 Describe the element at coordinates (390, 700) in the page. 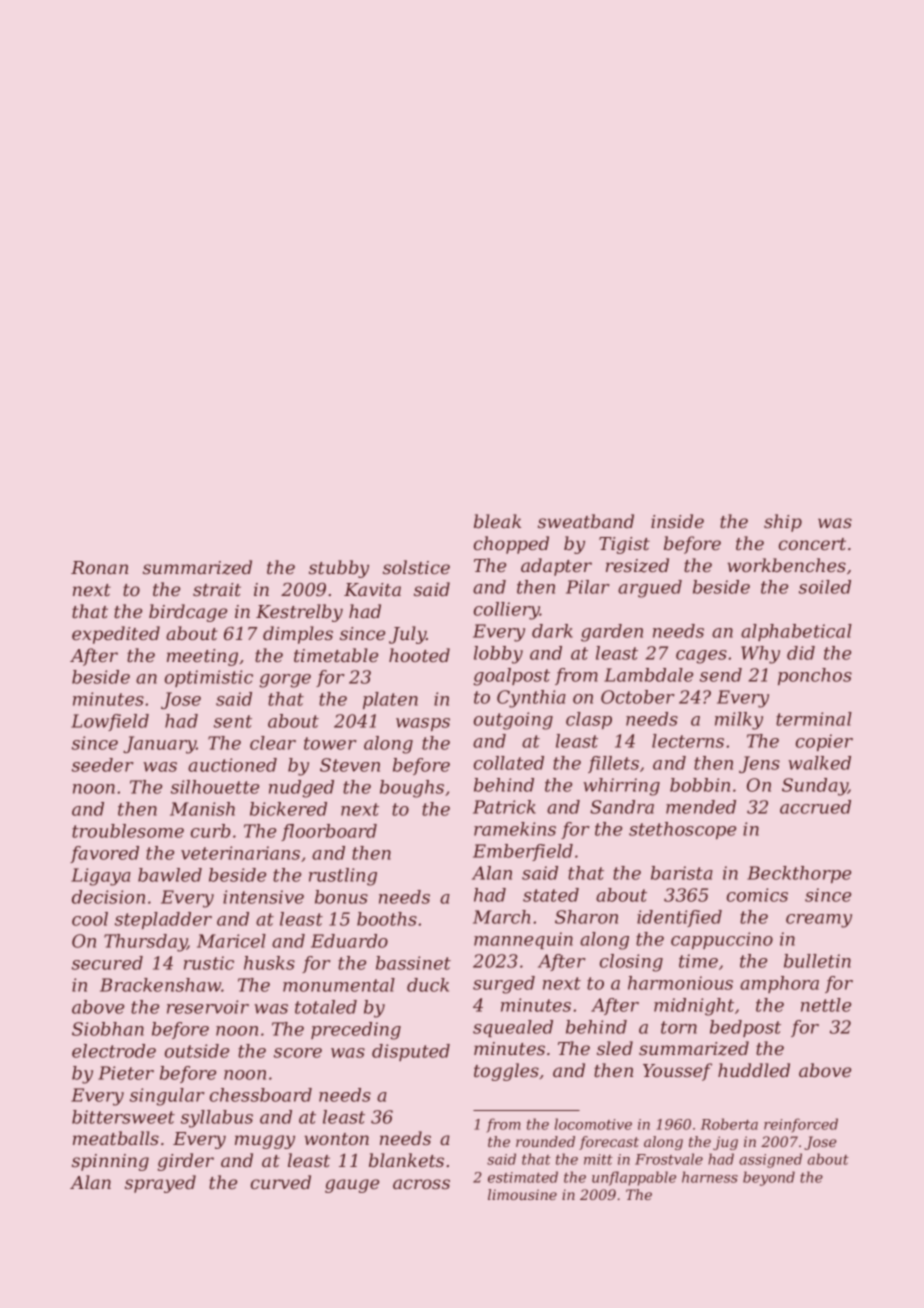

I see `platen` at that location.
